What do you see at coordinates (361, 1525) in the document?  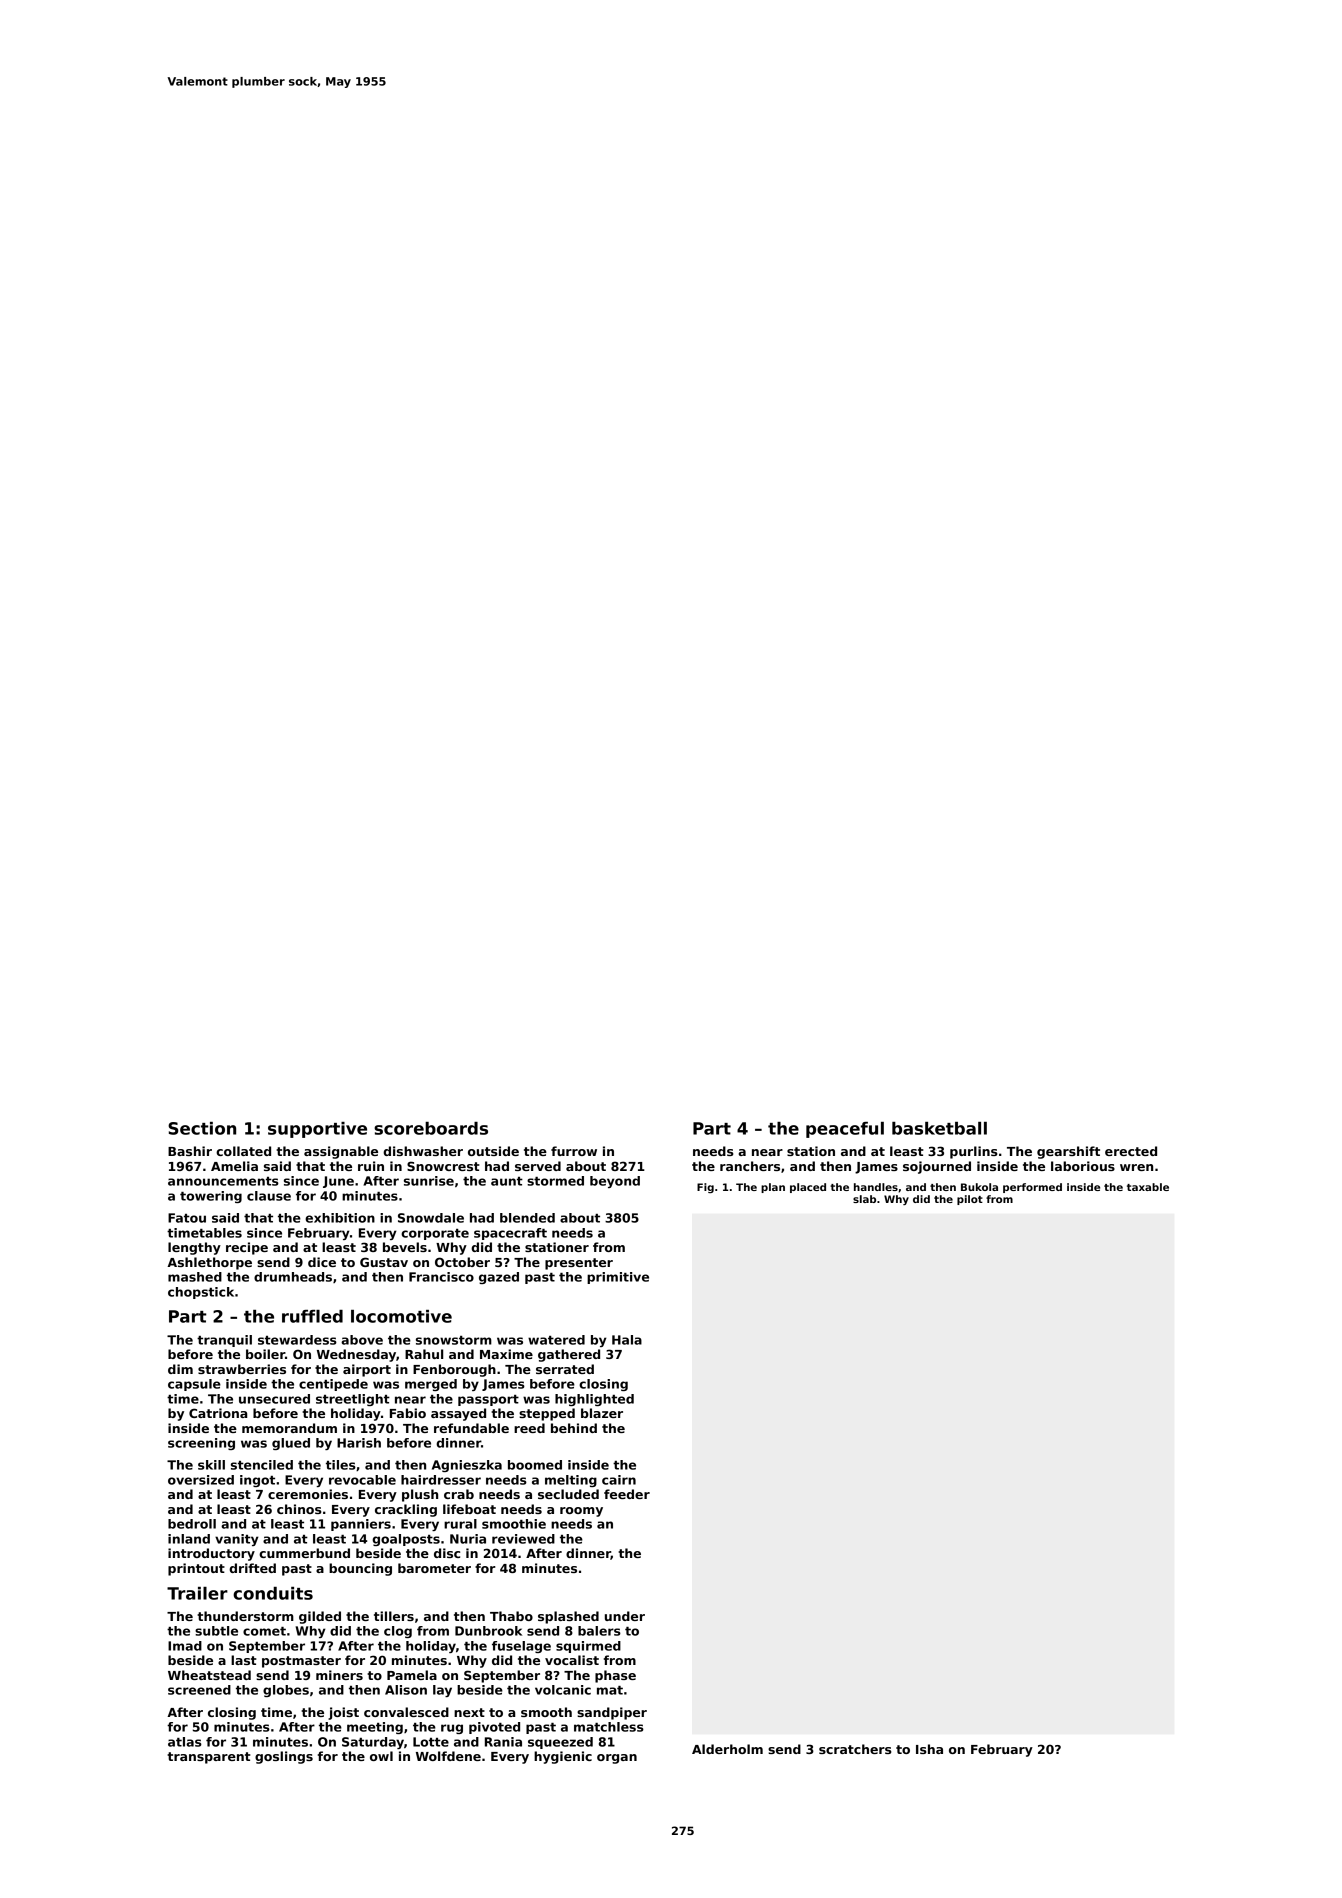 I see `panniers` at bounding box center [361, 1525].
